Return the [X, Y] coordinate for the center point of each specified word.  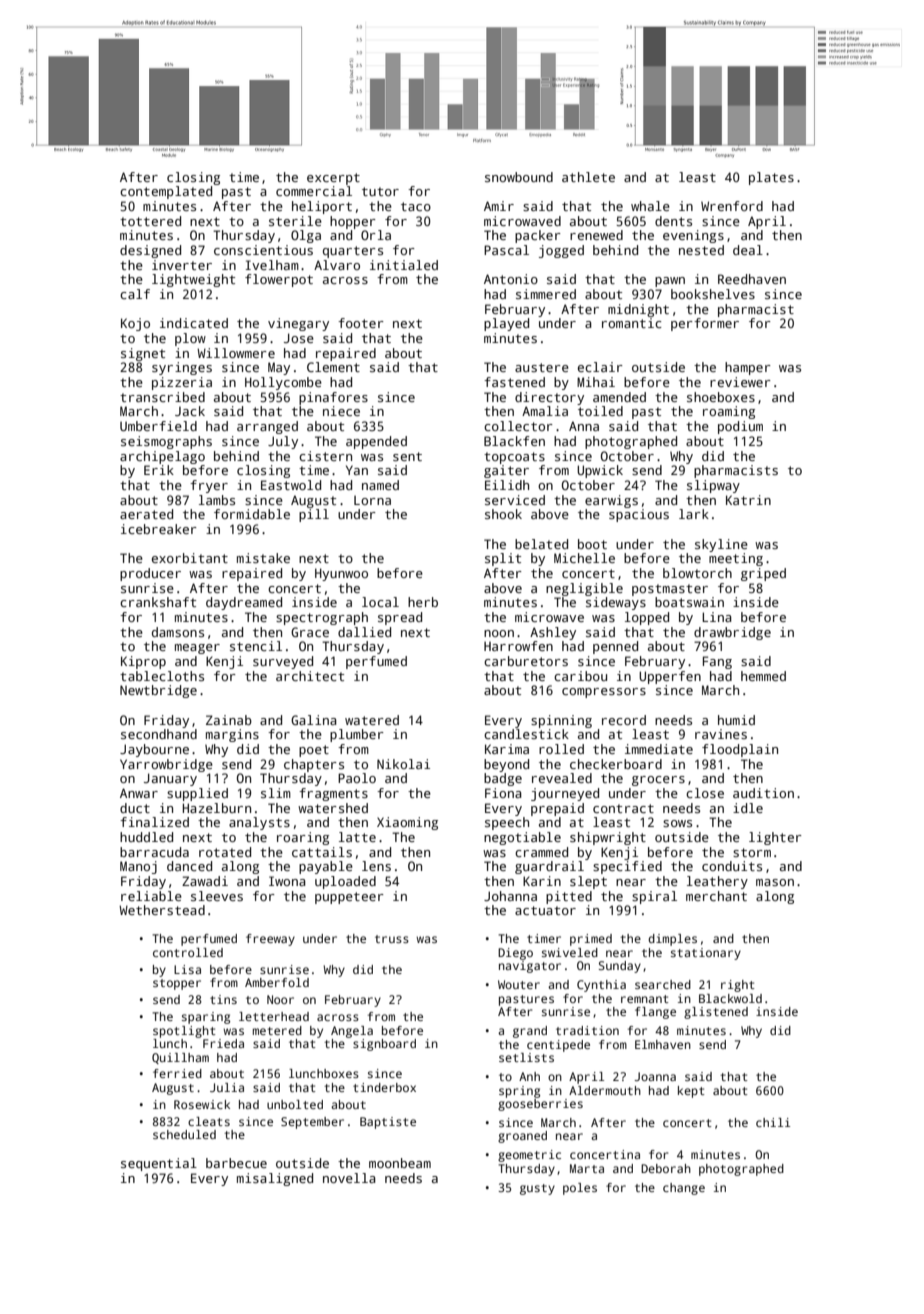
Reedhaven [752, 279]
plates [771, 178]
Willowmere [236, 353]
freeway [270, 940]
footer [361, 323]
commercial [314, 191]
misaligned [275, 1179]
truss [392, 939]
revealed [562, 778]
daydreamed [244, 603]
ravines [721, 734]
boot [592, 544]
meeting [736, 559]
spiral [654, 897]
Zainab [229, 720]
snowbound [519, 177]
